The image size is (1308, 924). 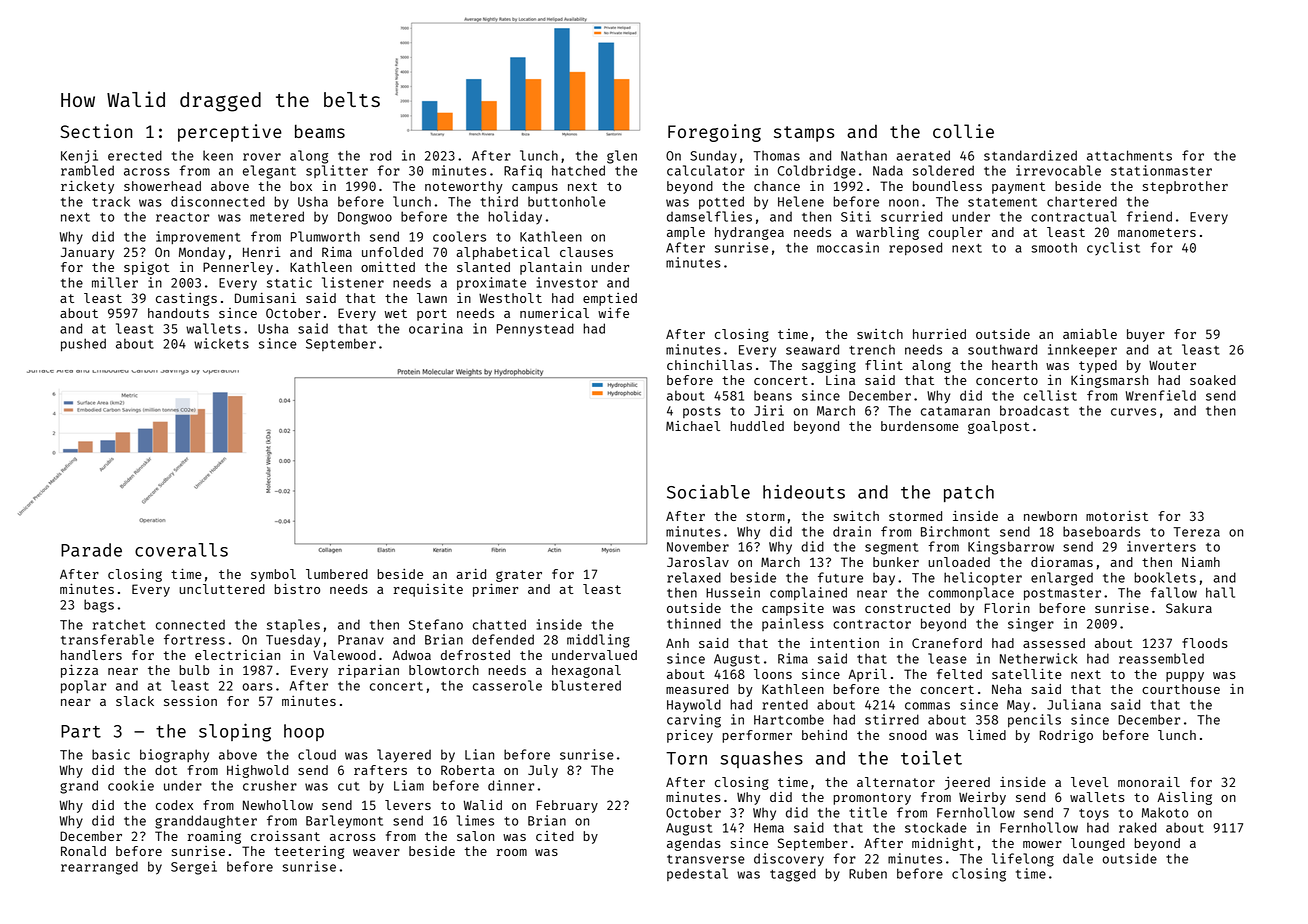 I want to click on Parade, so click(x=91, y=550).
